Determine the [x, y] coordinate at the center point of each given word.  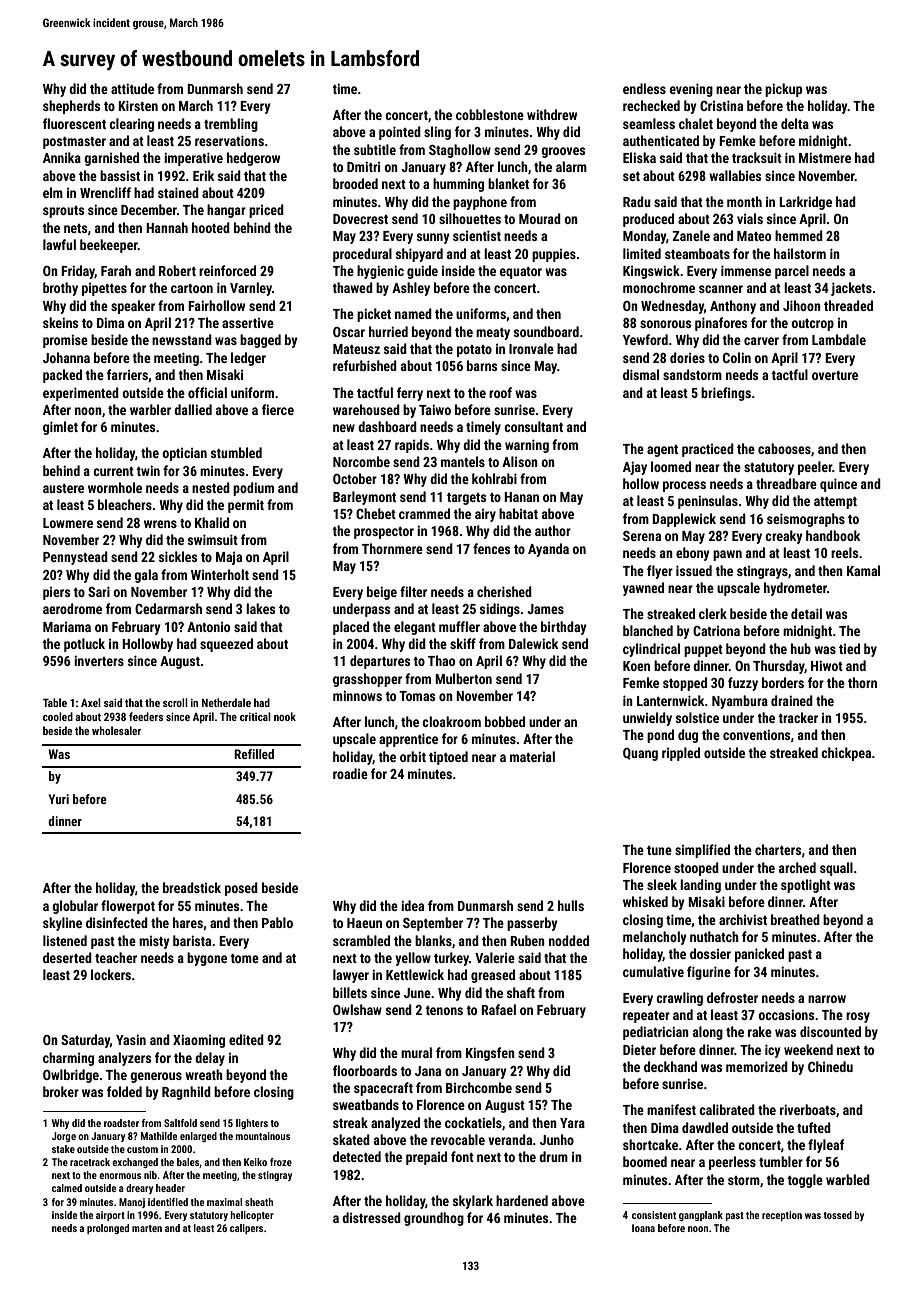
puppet [703, 651]
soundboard [546, 331]
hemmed [799, 235]
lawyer [351, 976]
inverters [99, 660]
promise [65, 341]
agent [662, 451]
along [708, 1033]
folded [124, 1091]
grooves [563, 152]
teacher [116, 957]
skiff [463, 643]
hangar [226, 211]
